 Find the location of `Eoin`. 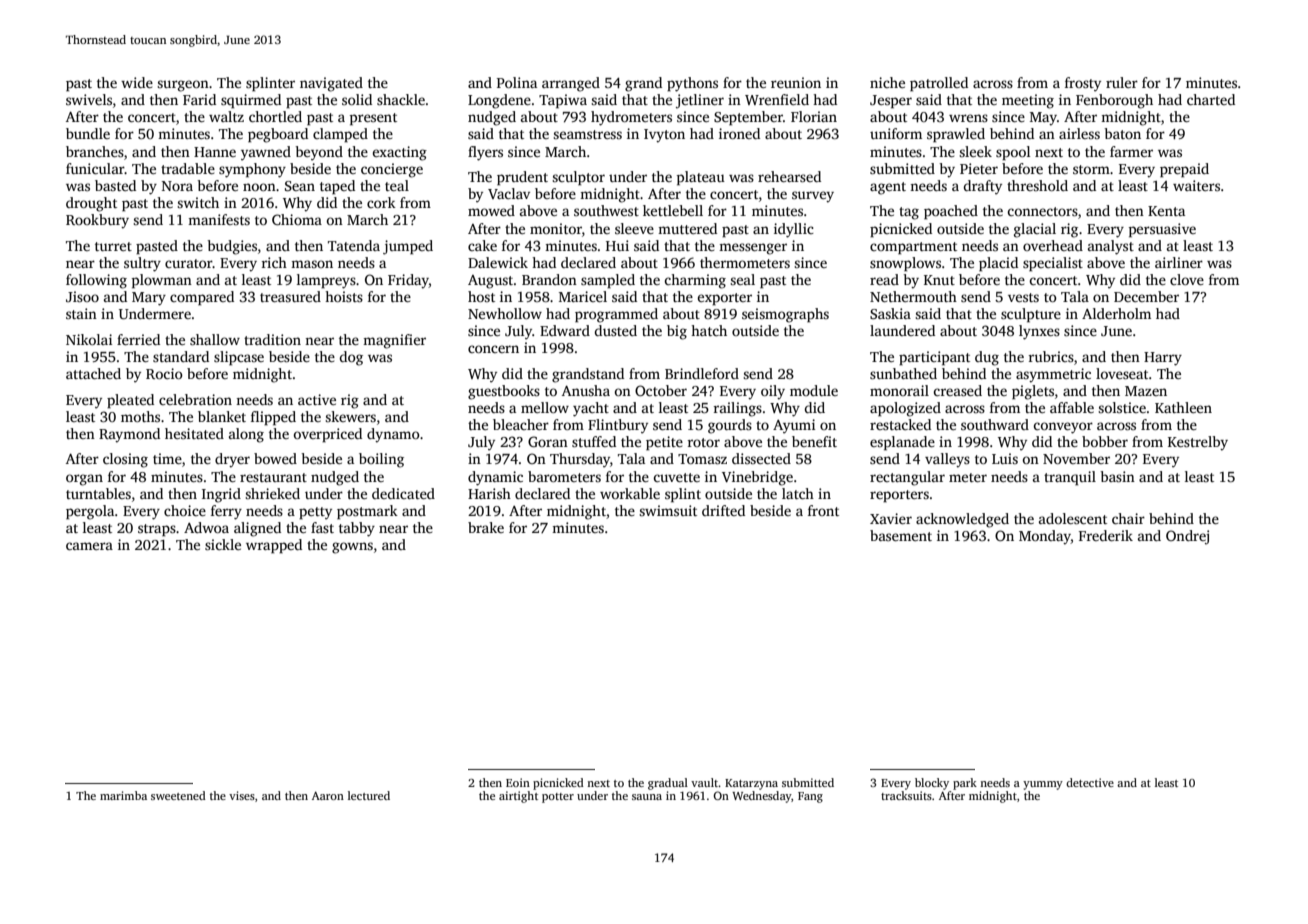

Eoin is located at coordinates (518, 782).
